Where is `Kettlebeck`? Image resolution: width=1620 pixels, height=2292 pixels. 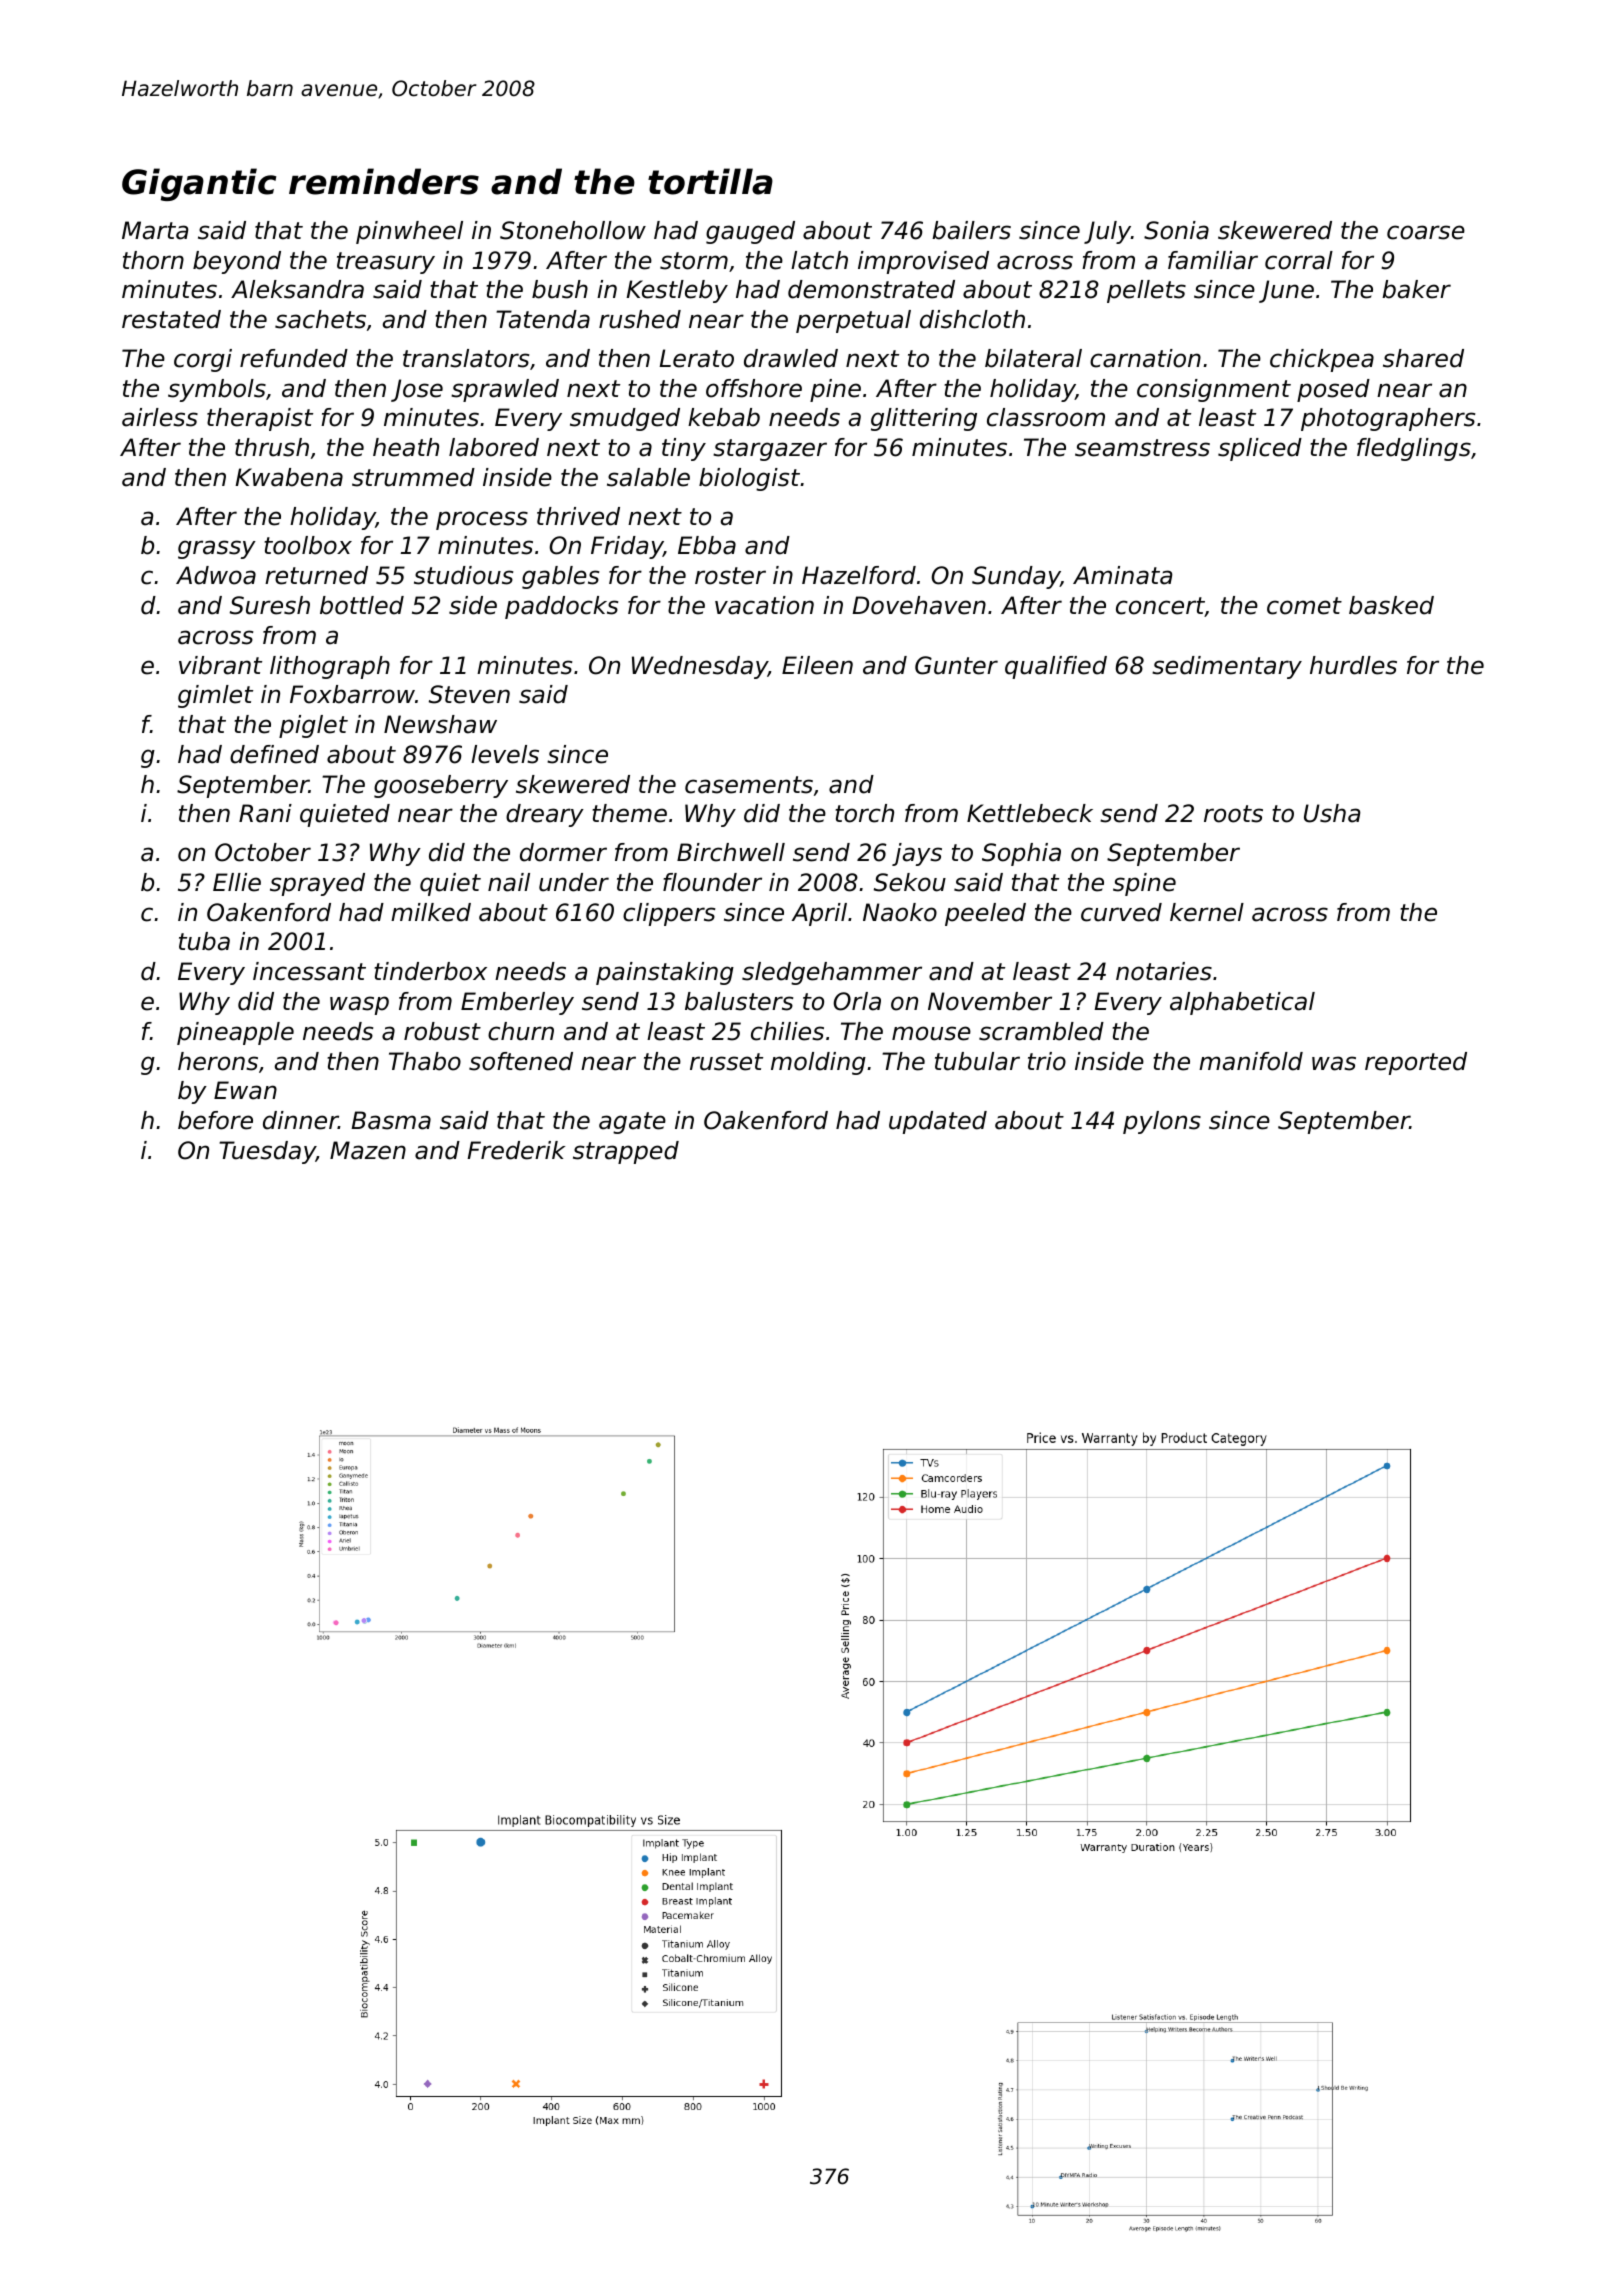 Kettlebeck is located at coordinates (1030, 813).
